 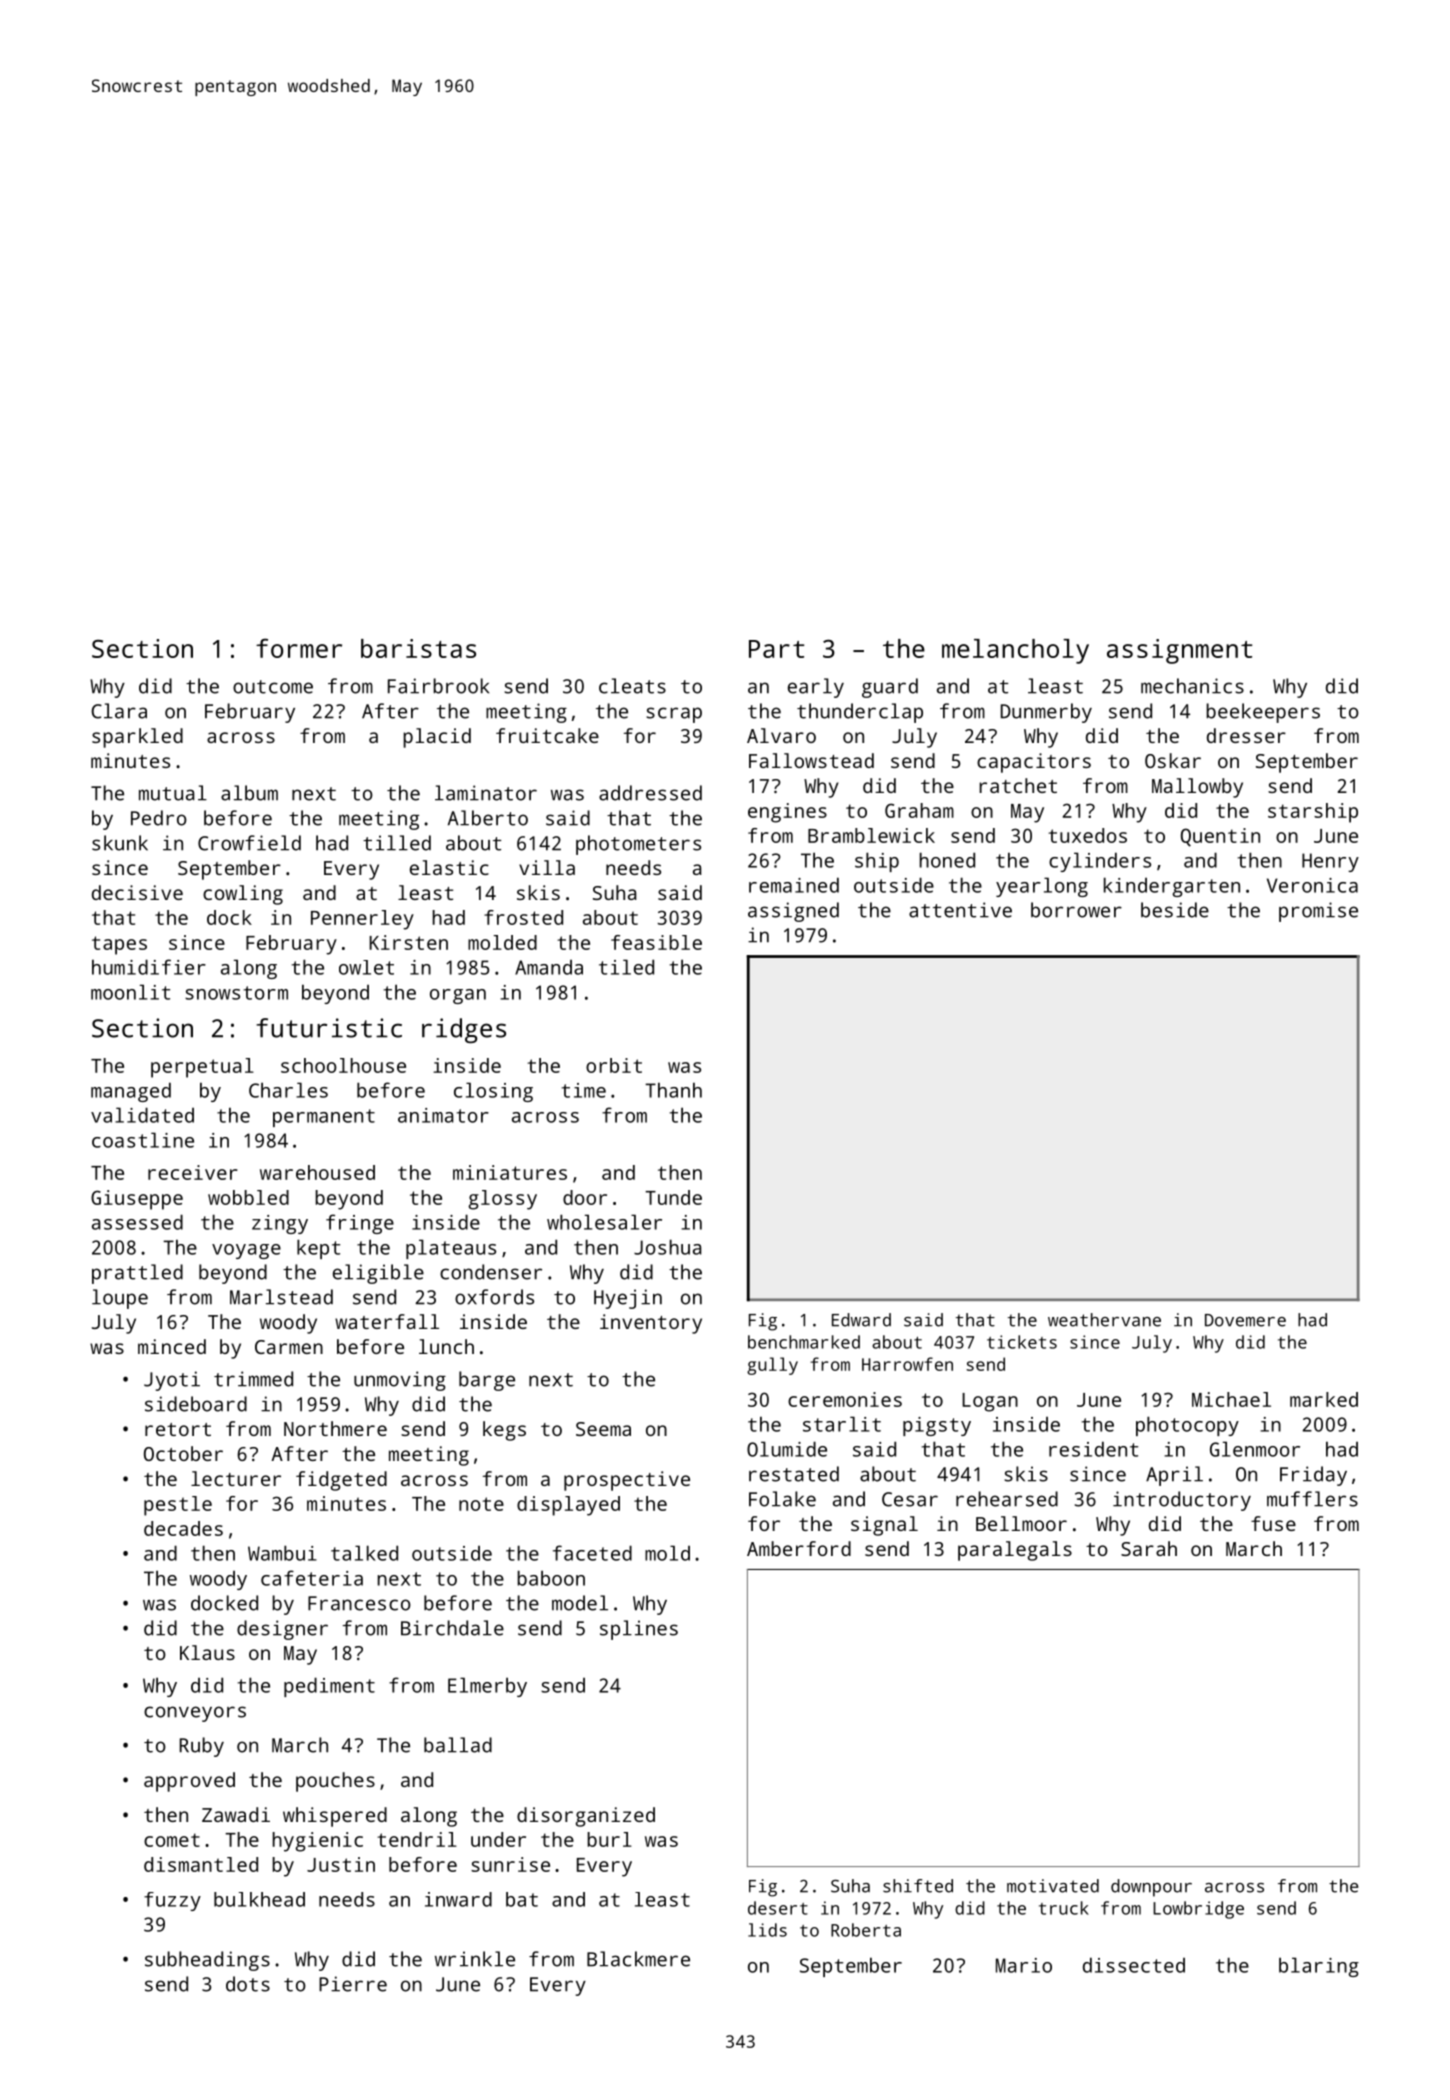 What do you see at coordinates (1330, 862) in the page?
I see `Henry` at bounding box center [1330, 862].
